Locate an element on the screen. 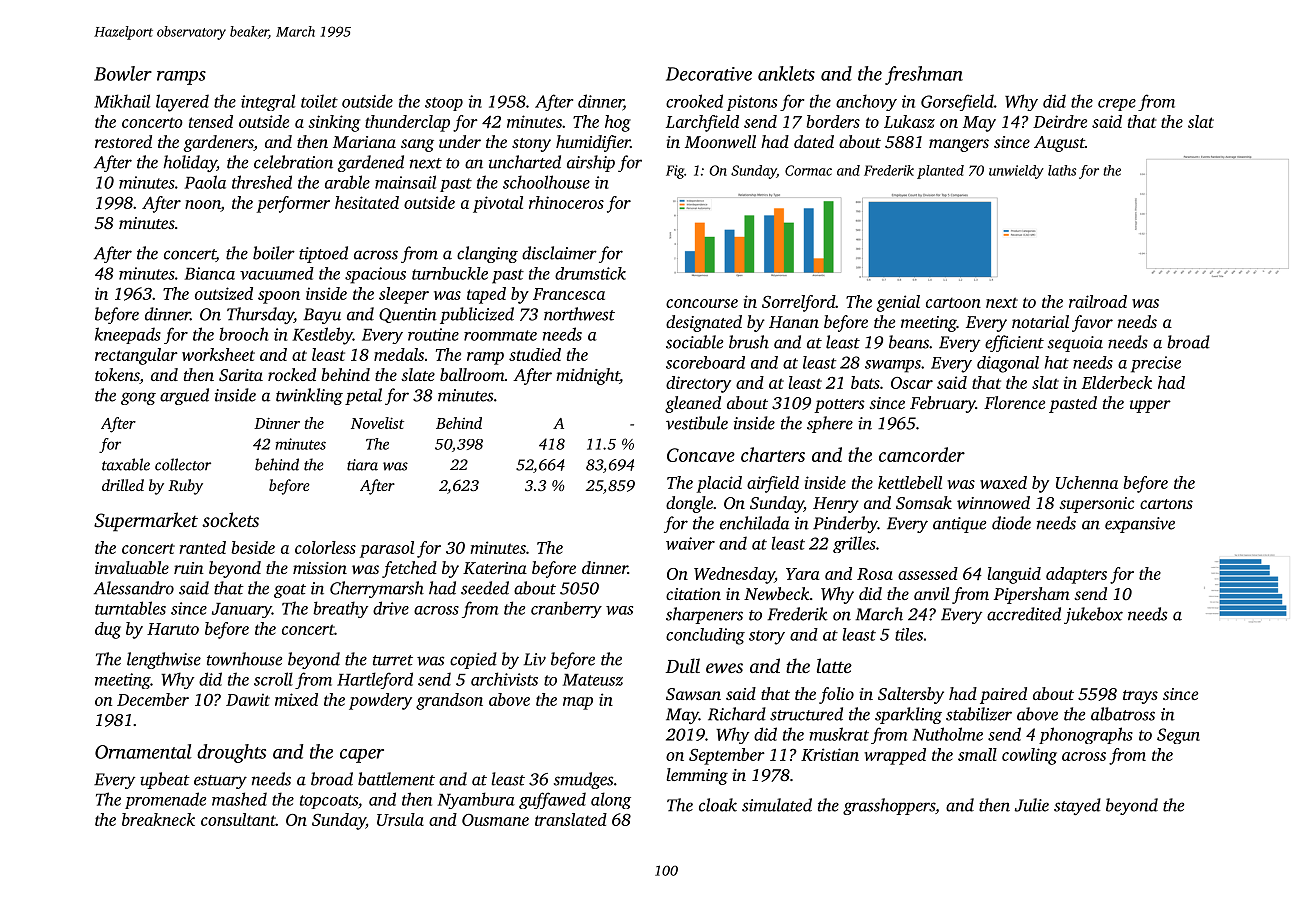 The height and width of the screenshot is (924, 1308). Moonwell is located at coordinates (720, 141).
